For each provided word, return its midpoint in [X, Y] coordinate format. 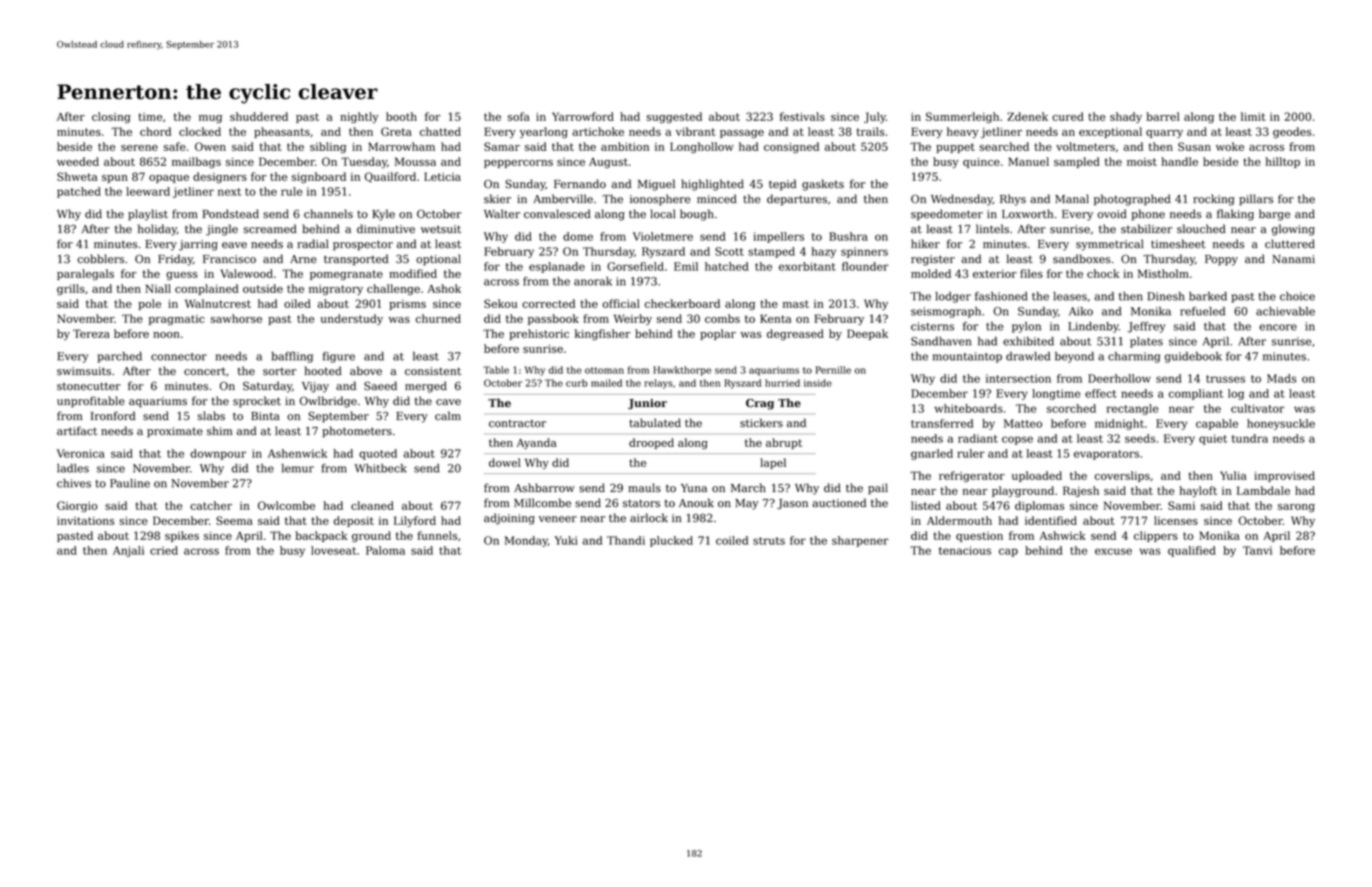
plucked [671, 541]
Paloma [385, 550]
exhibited [1028, 341]
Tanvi [1257, 550]
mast [796, 304]
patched [79, 192]
